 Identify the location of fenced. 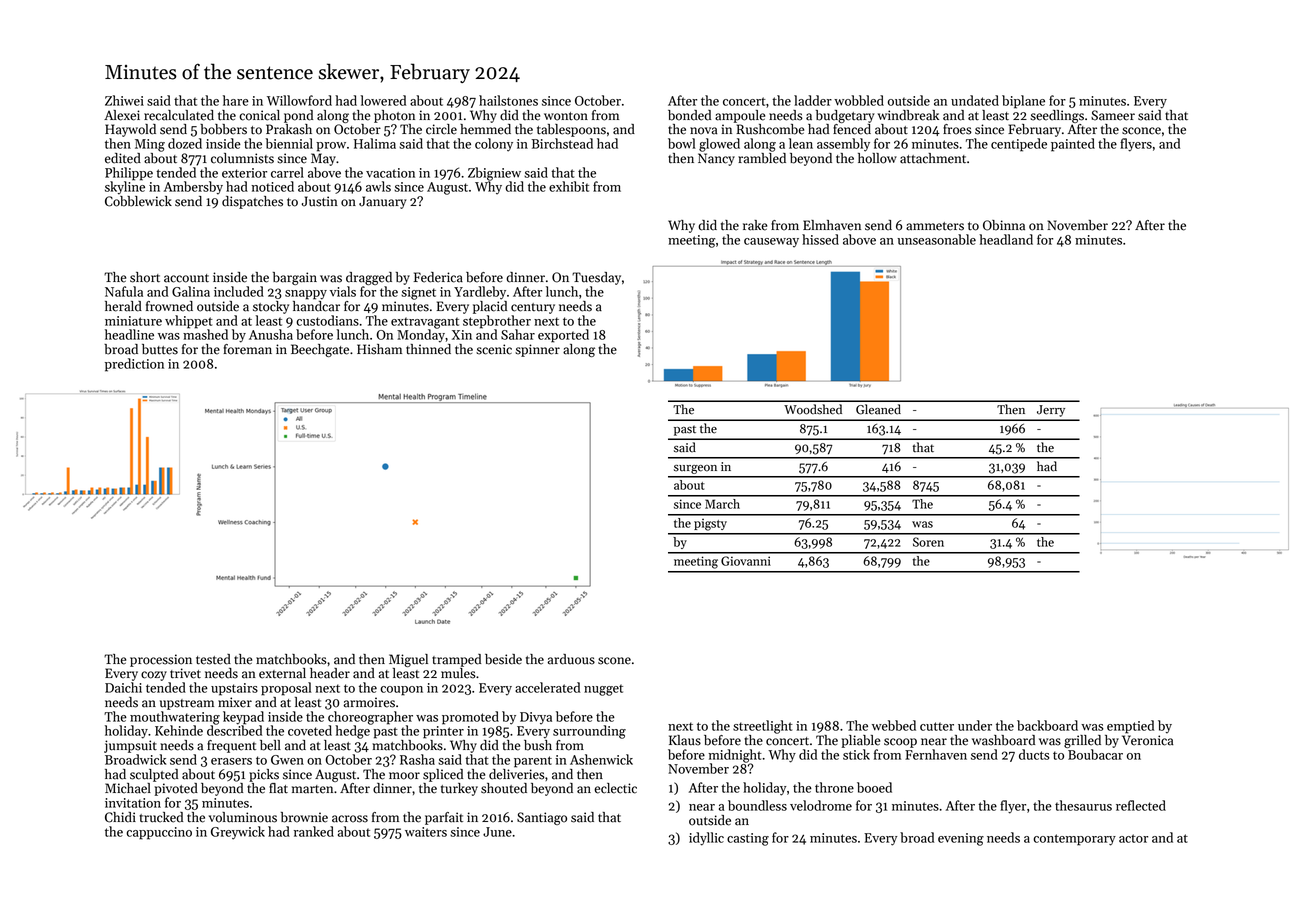
(852, 129).
